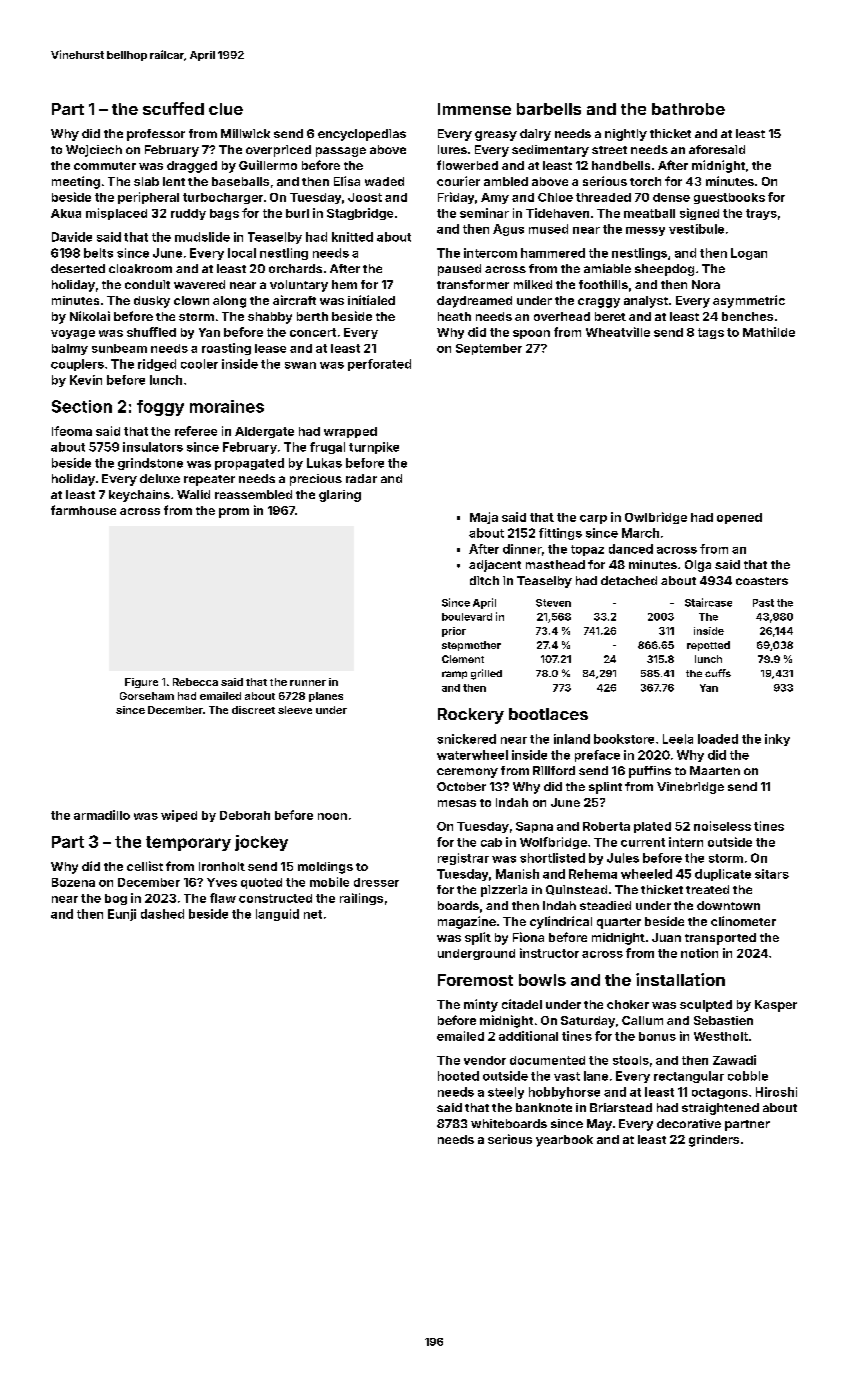 This screenshot has width=849, height=1400. I want to click on clue, so click(226, 109).
